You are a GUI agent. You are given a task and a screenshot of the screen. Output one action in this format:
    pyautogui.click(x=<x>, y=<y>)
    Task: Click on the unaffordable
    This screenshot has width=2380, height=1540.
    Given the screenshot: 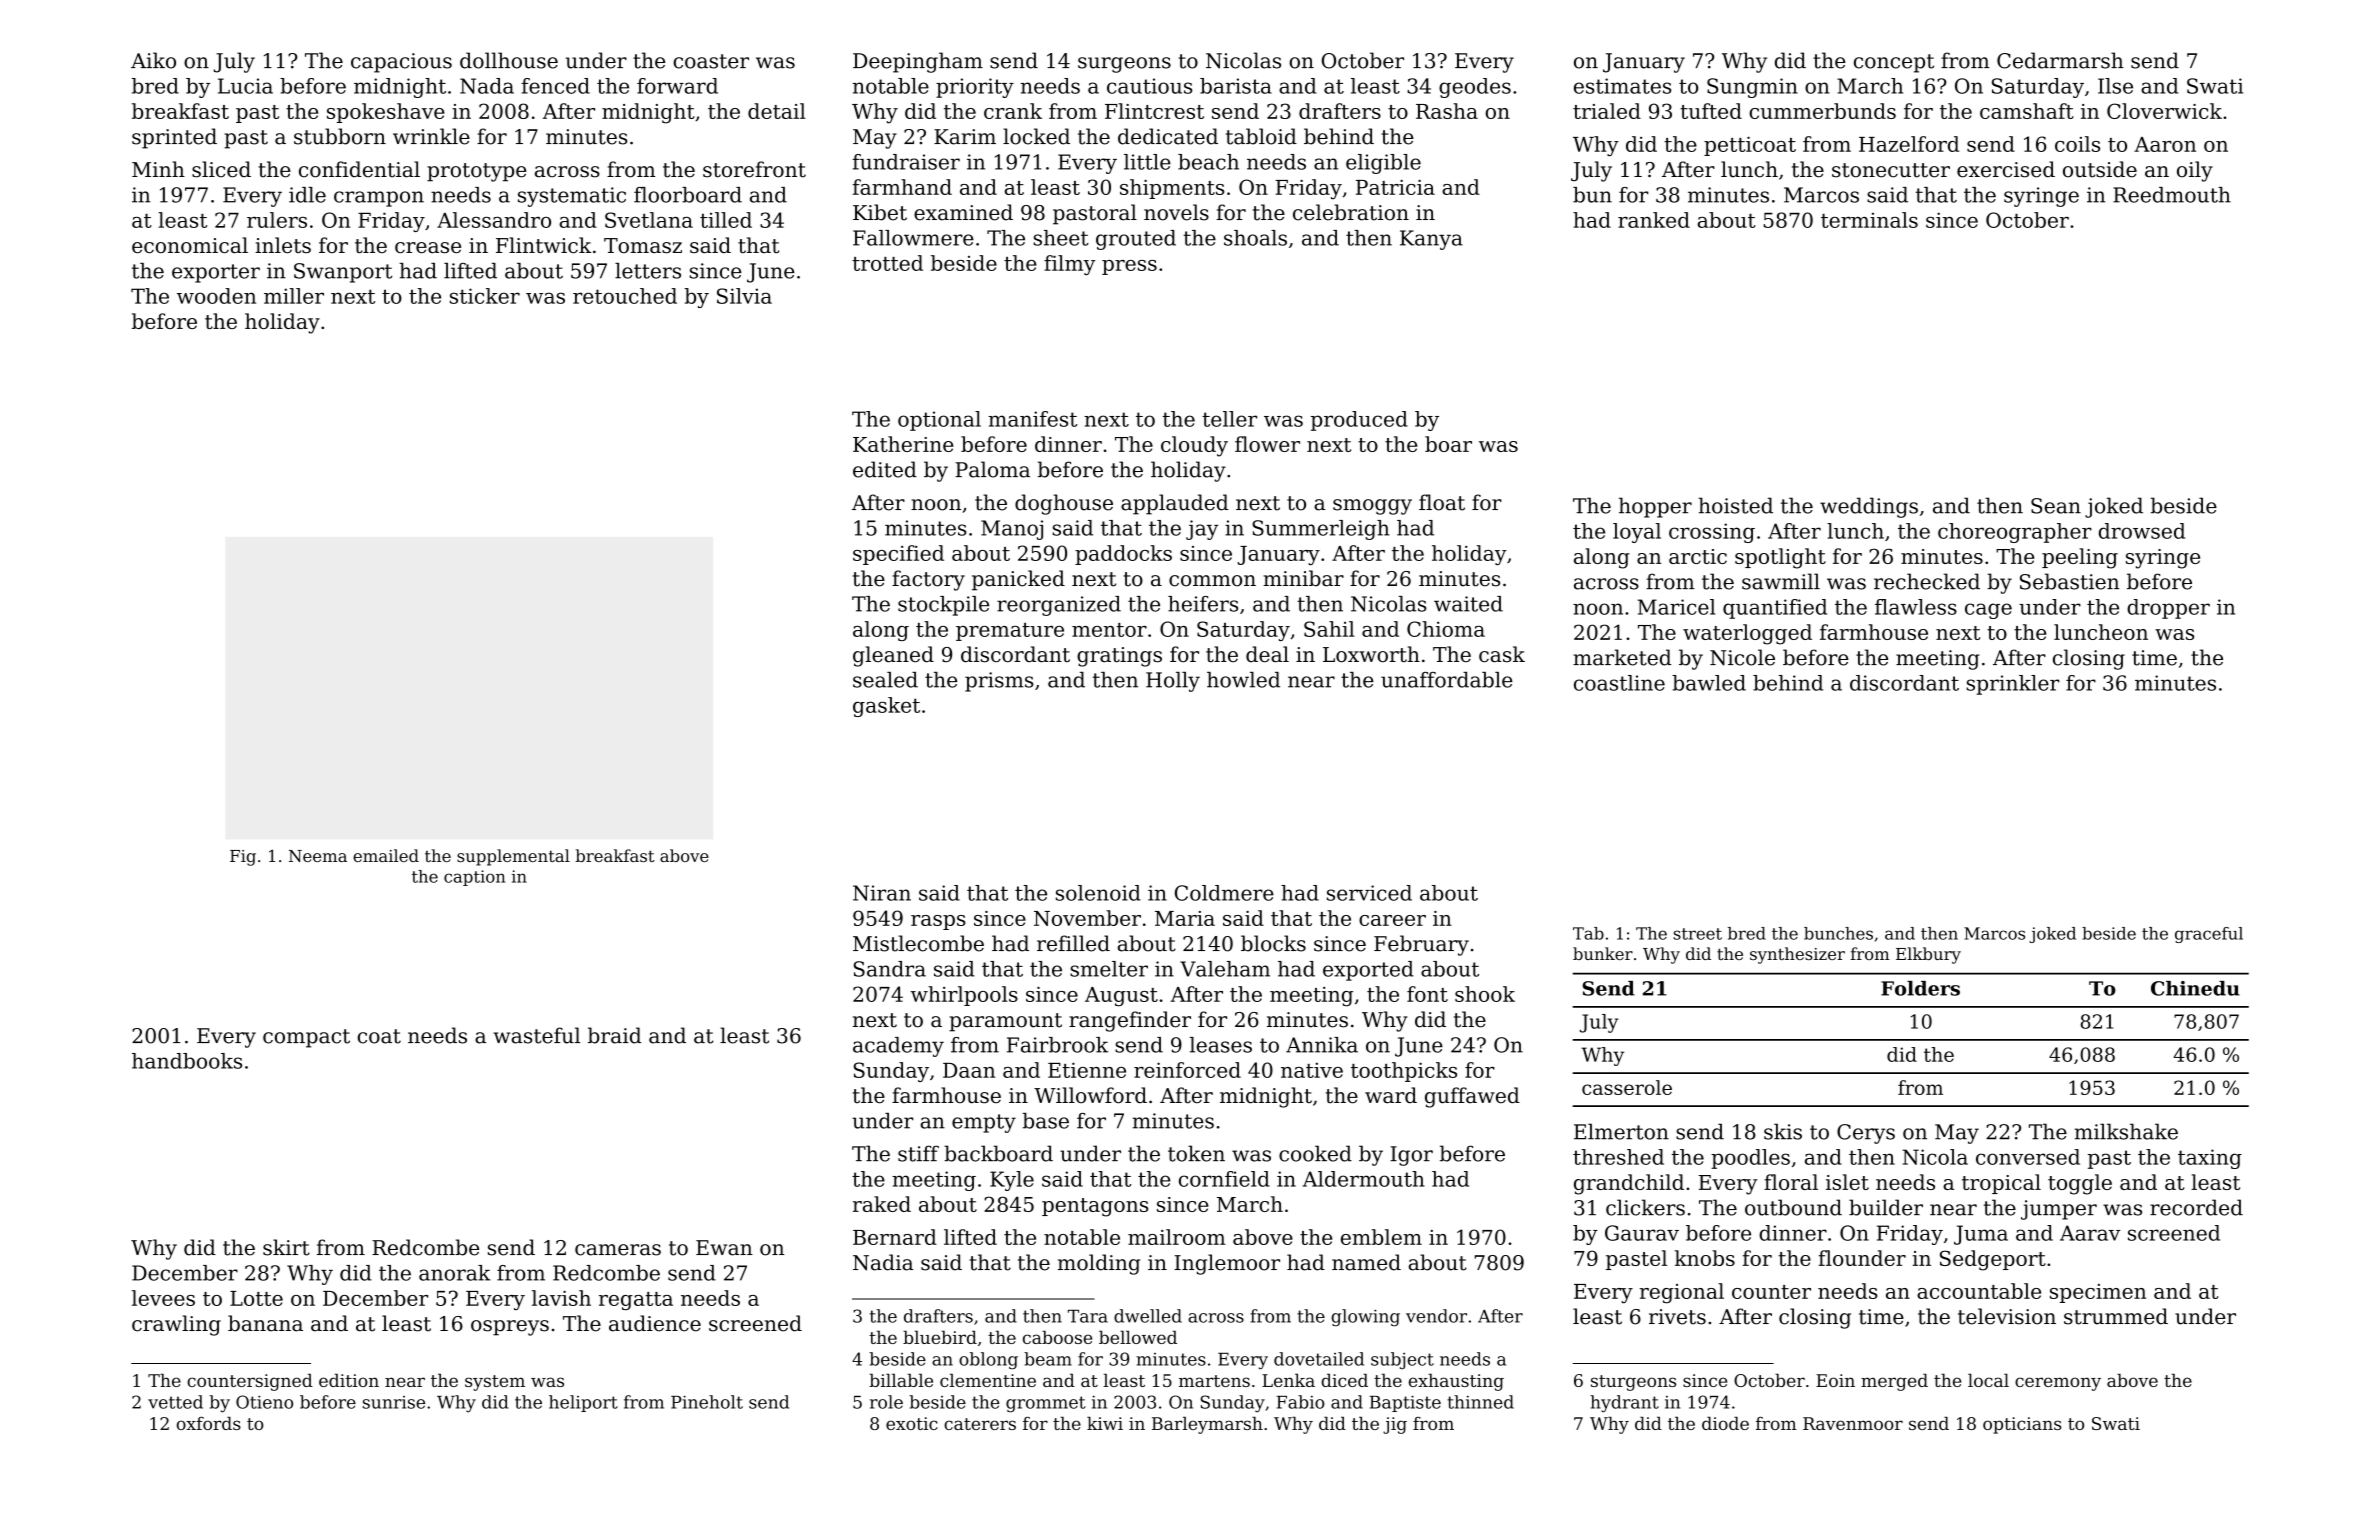 What is the action you would take?
    pyautogui.click(x=1447, y=680)
